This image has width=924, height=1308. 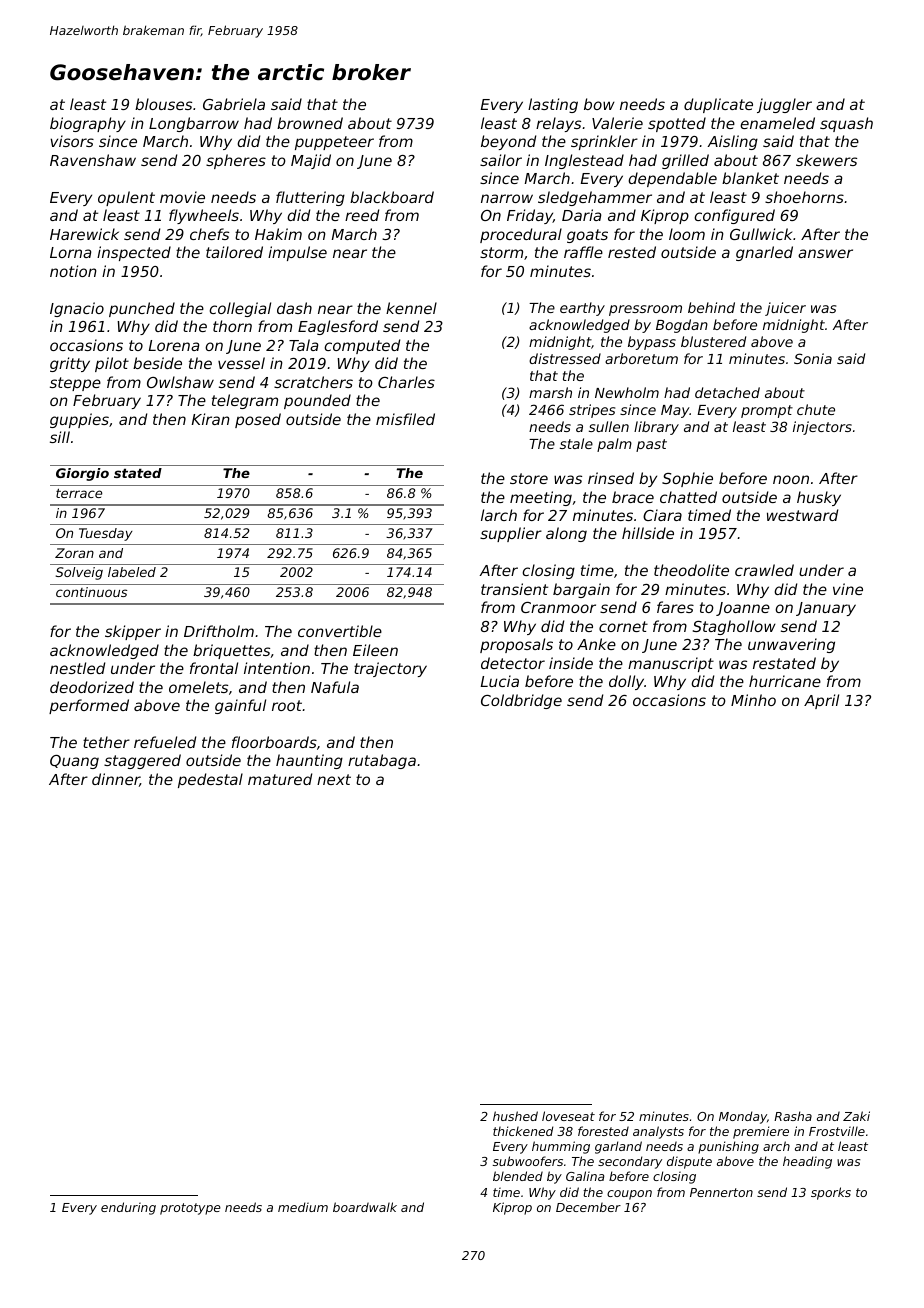 I want to click on prototype, so click(x=190, y=1209).
